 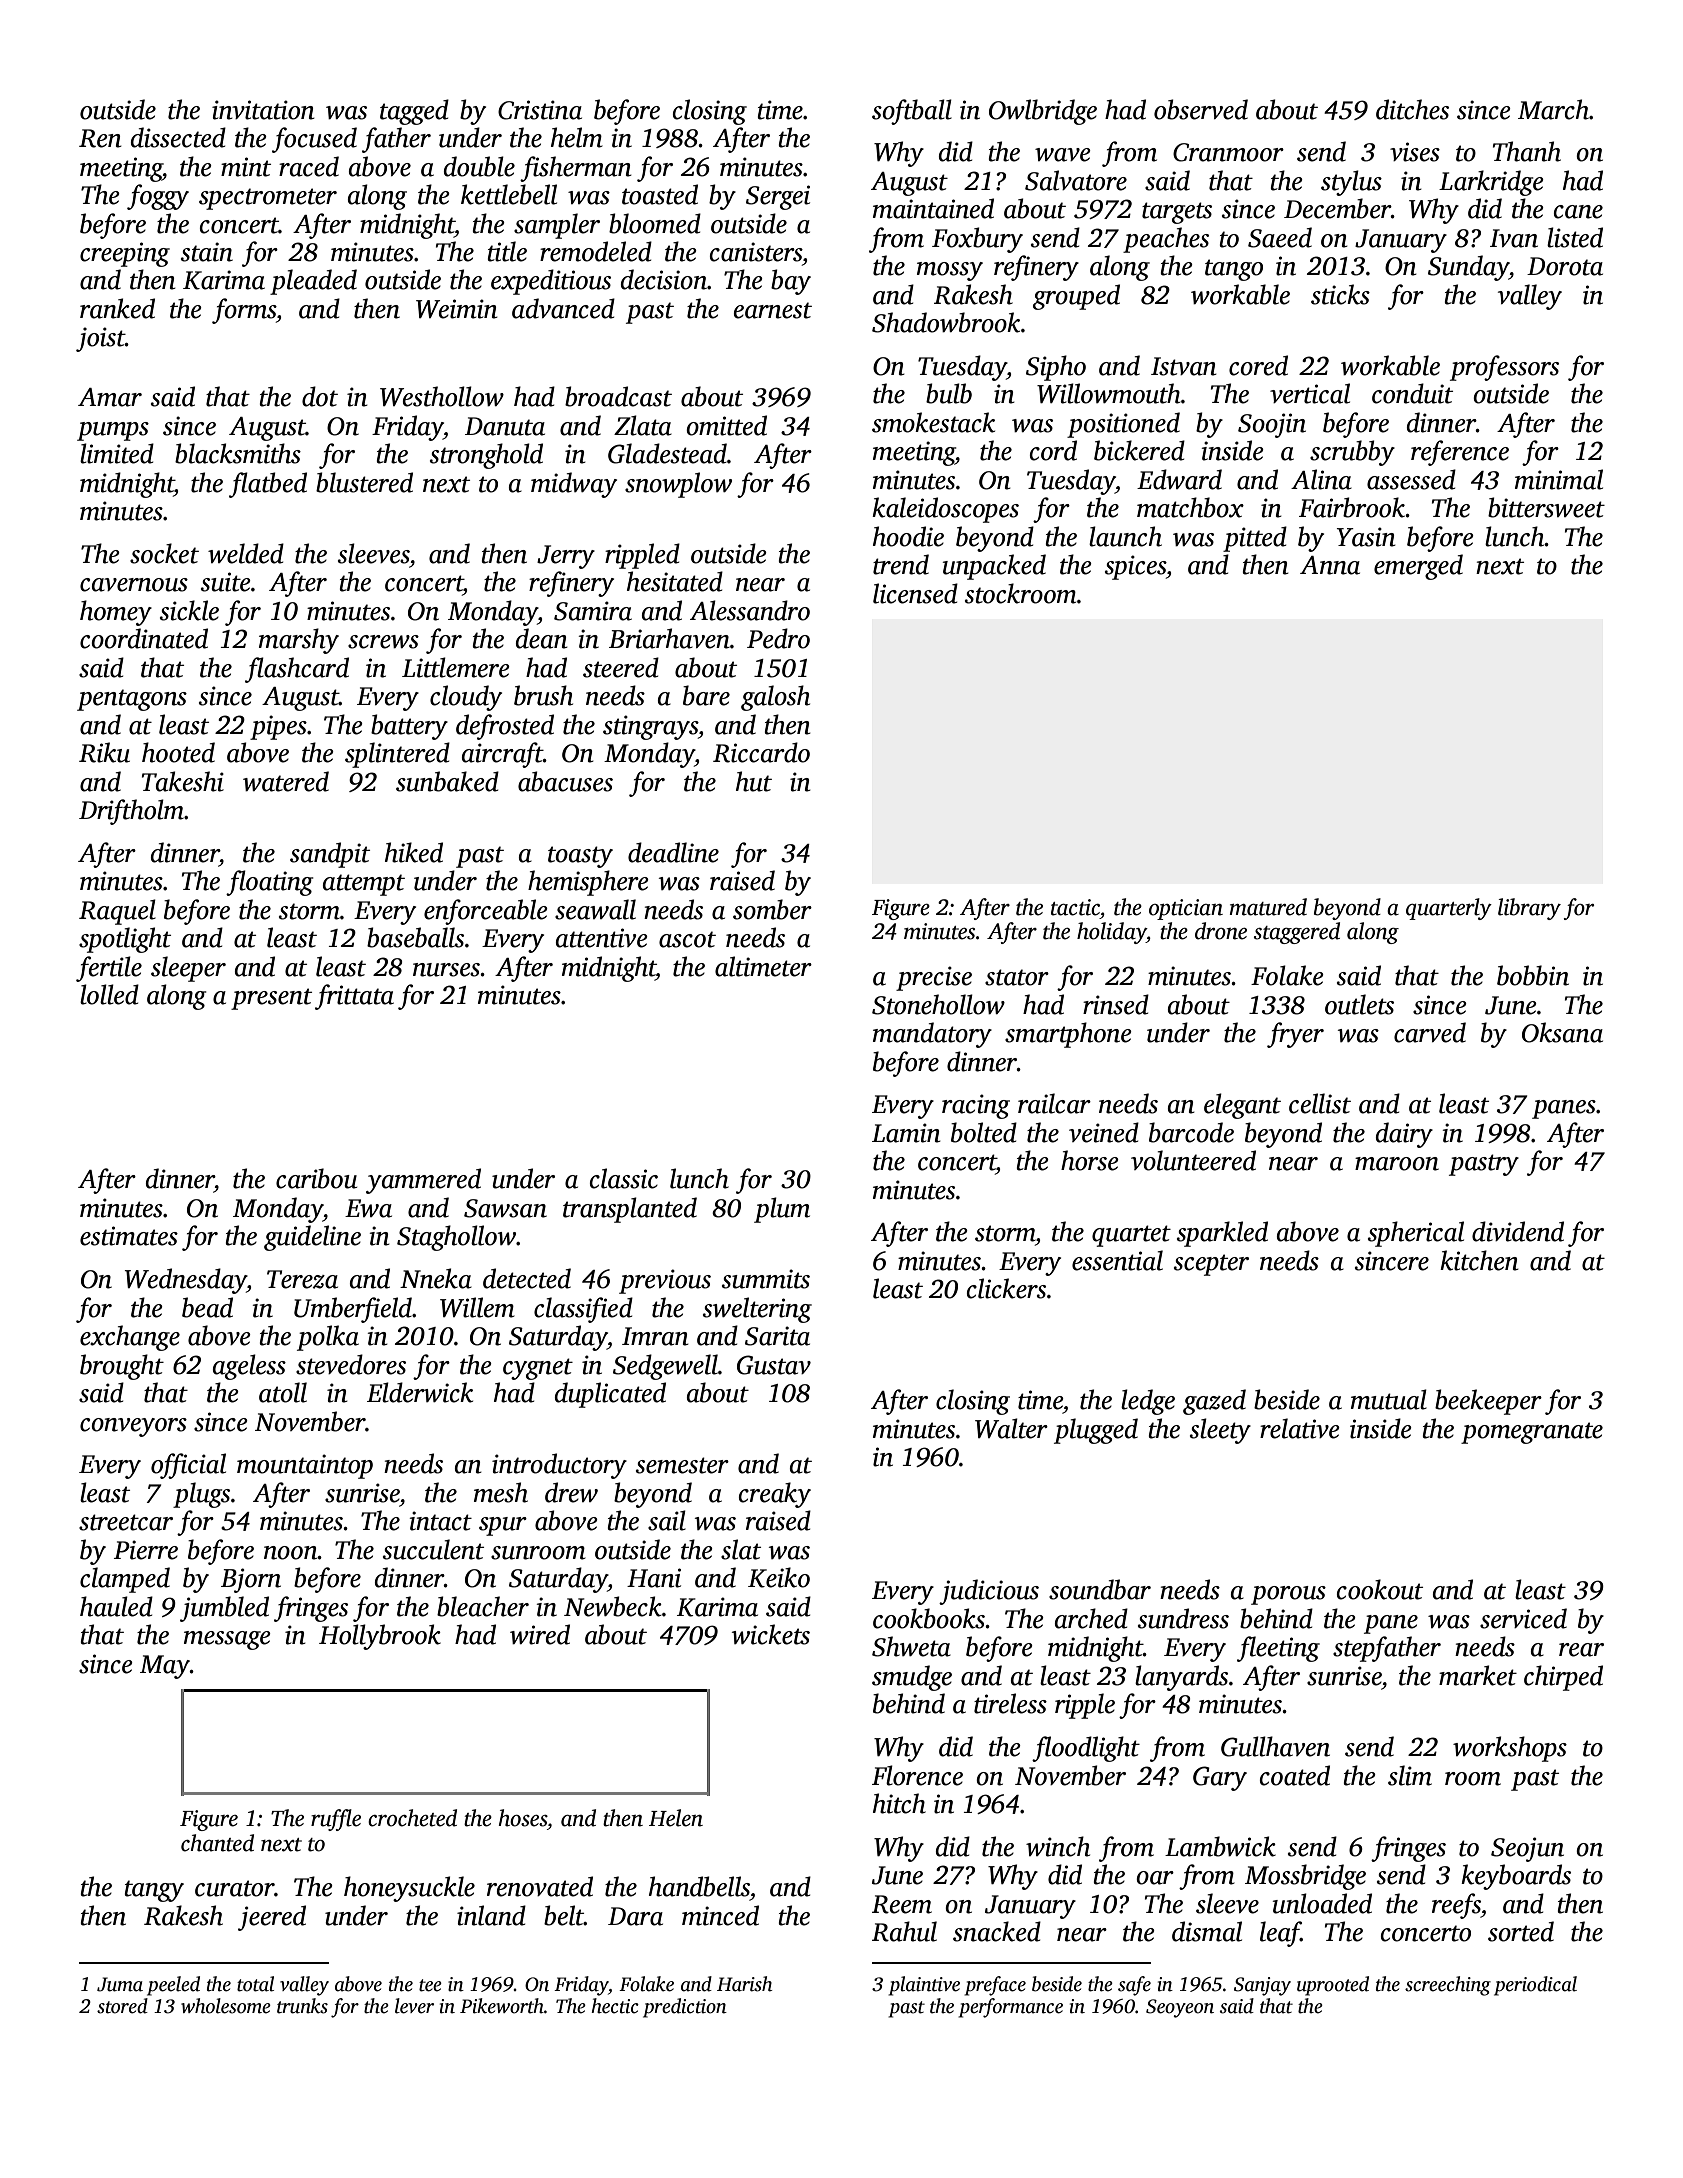 I want to click on Lamin, so click(x=906, y=1133).
